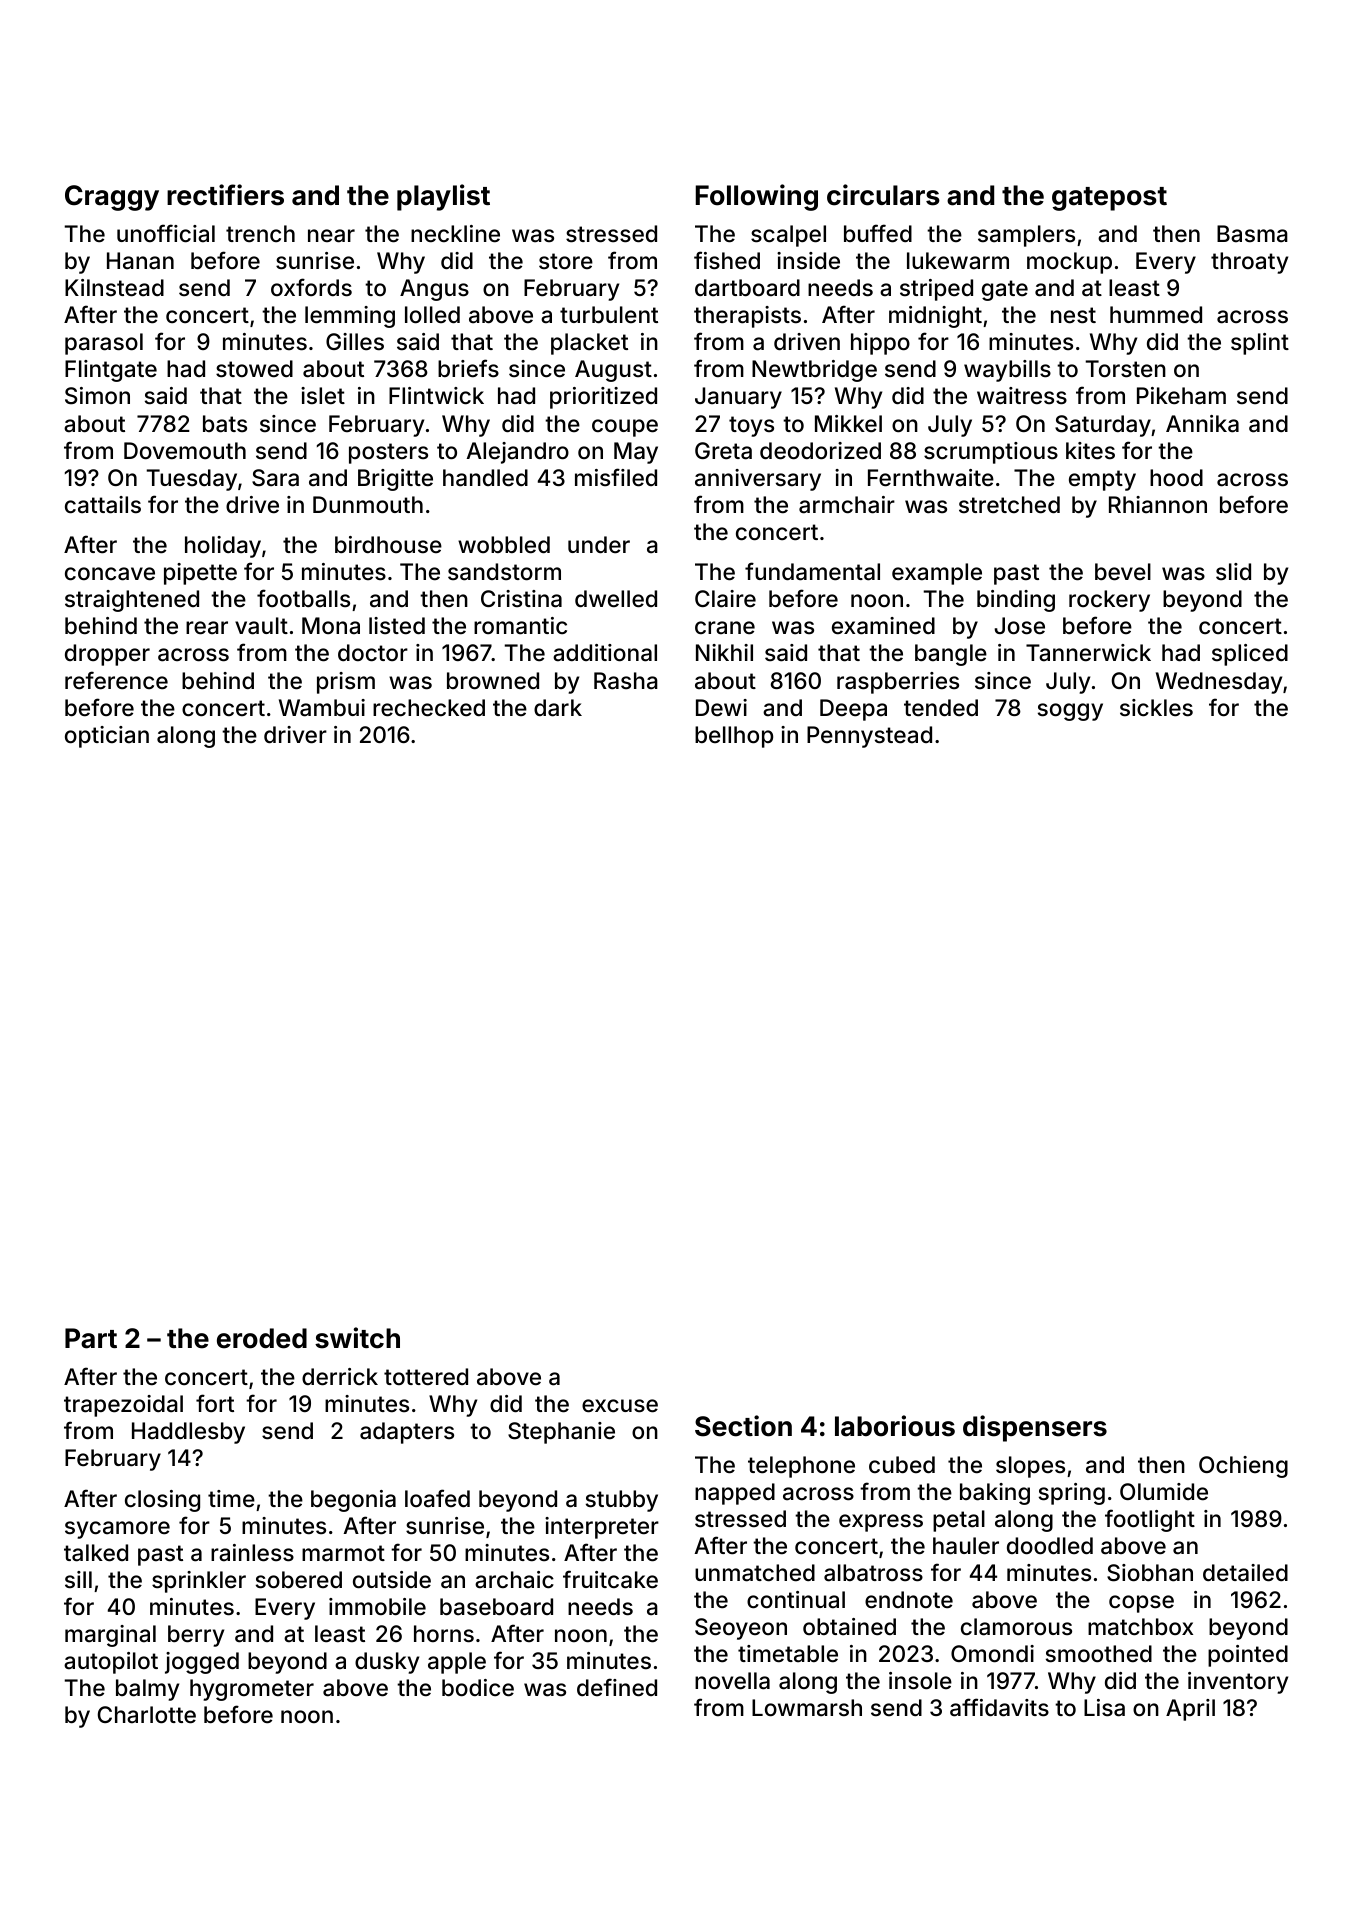 The width and height of the screenshot is (1353, 1914). What do you see at coordinates (869, 737) in the screenshot?
I see `Pennystead` at bounding box center [869, 737].
